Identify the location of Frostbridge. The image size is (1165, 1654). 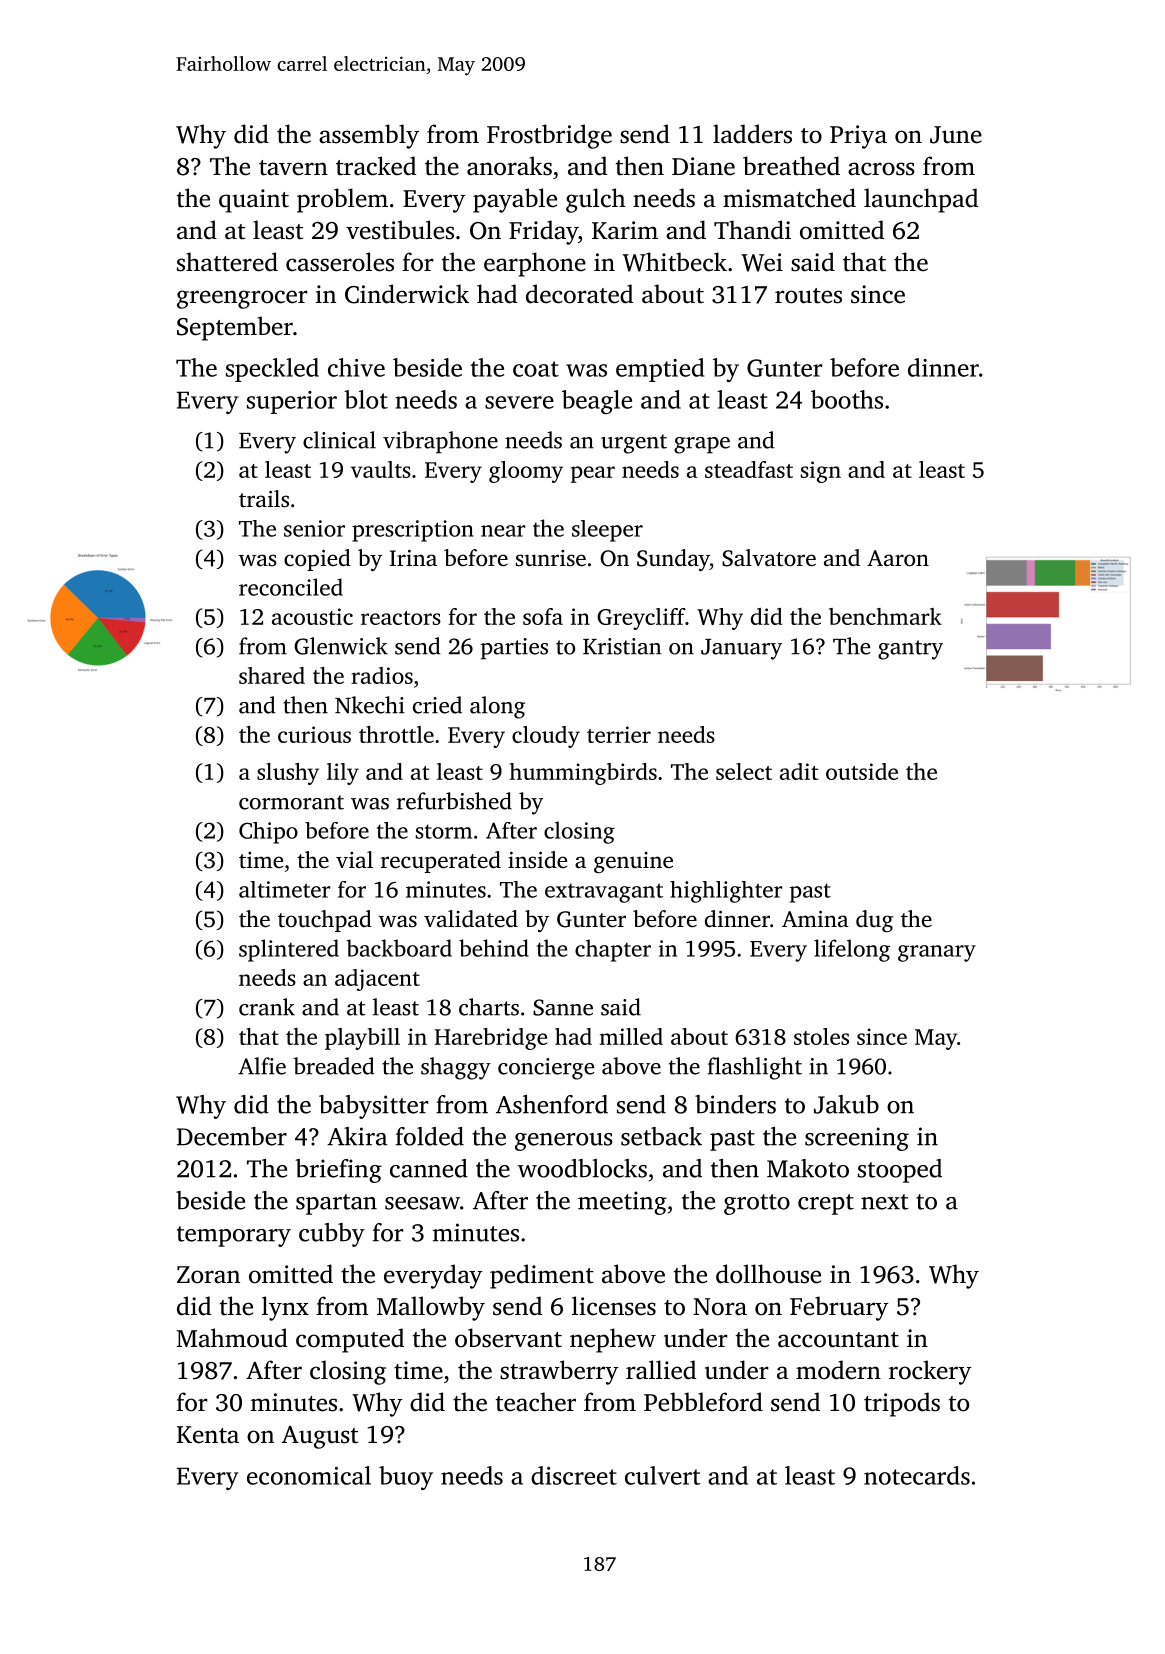
(549, 136).
